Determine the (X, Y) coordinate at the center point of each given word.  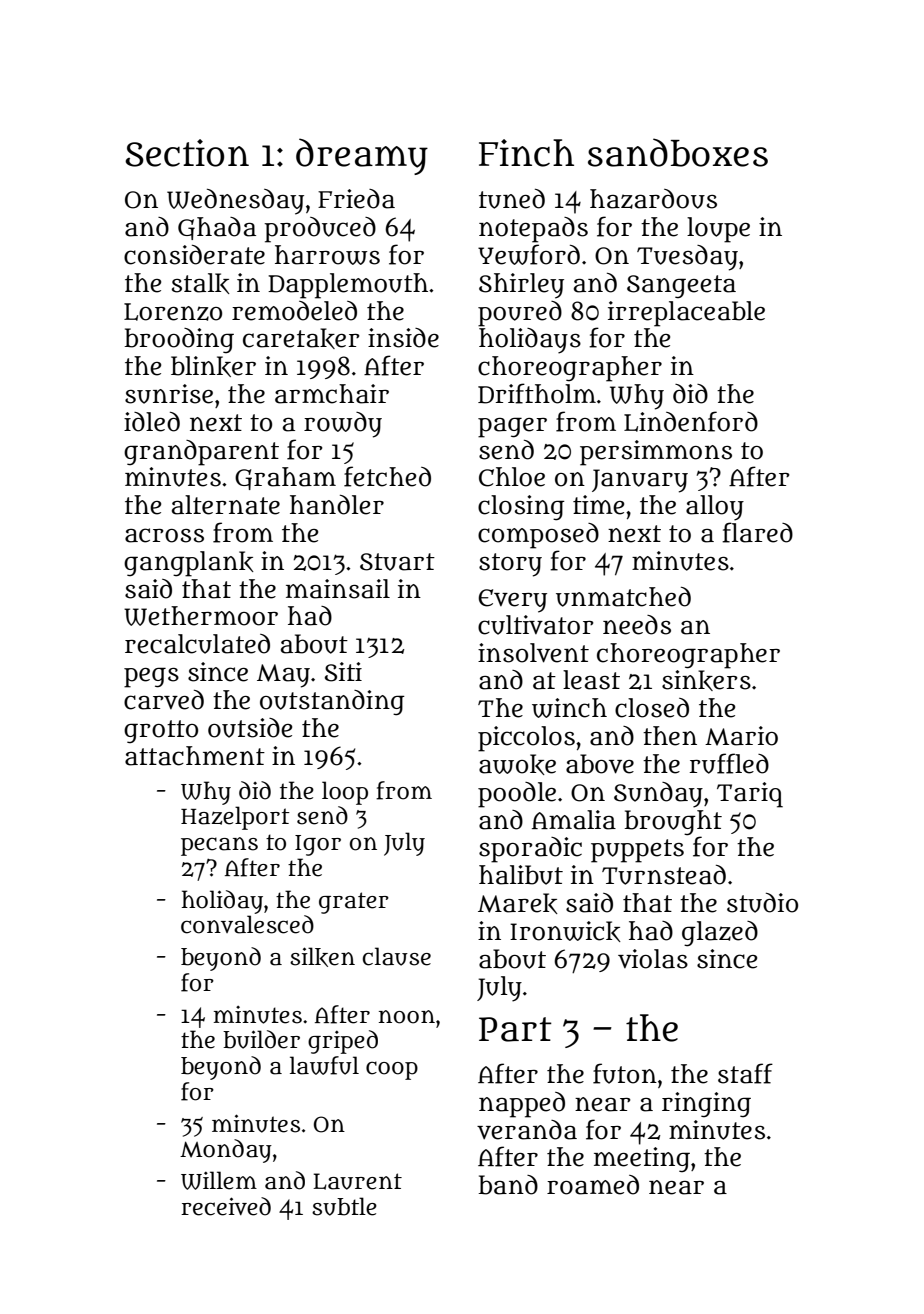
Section (187, 153)
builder (261, 1039)
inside (403, 338)
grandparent (201, 453)
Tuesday (687, 258)
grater (354, 903)
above (600, 764)
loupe (718, 230)
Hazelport (235, 818)
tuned (512, 199)
